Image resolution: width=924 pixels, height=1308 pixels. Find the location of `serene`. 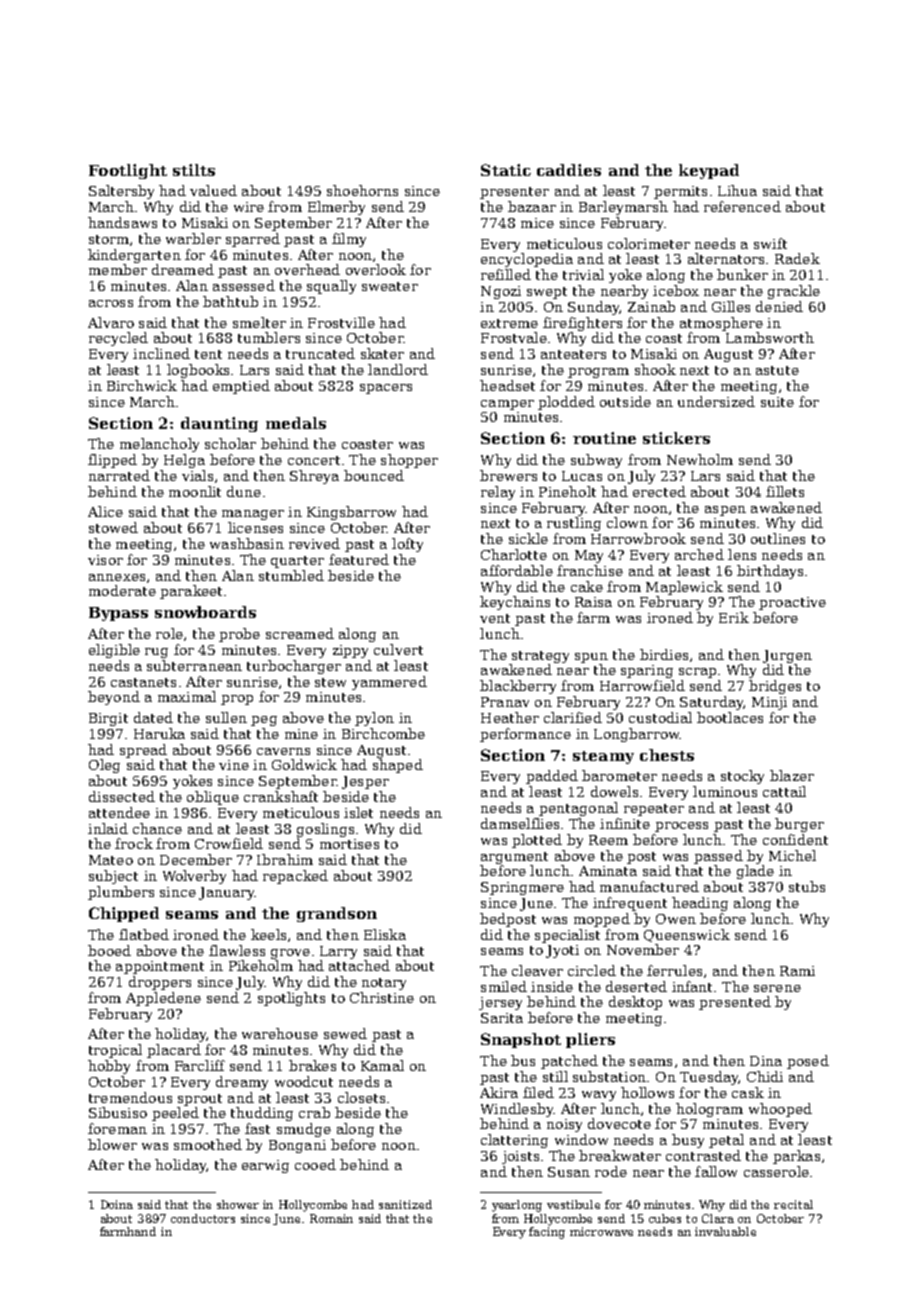

serene is located at coordinates (777, 988).
